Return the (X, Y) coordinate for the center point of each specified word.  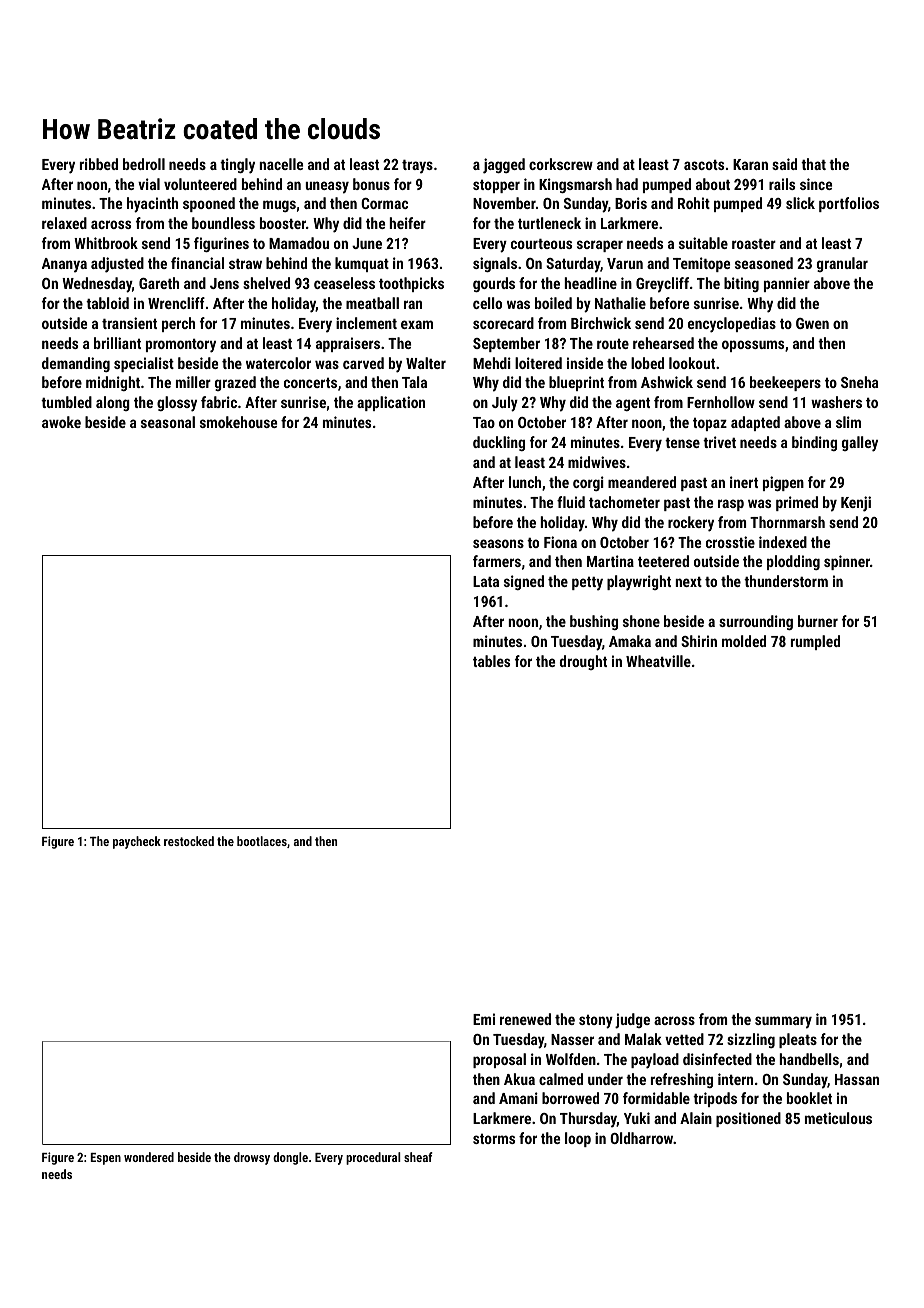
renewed (525, 1019)
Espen (105, 1159)
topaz (710, 424)
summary (783, 1022)
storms (494, 1139)
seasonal (168, 422)
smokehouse (238, 422)
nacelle (281, 164)
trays (417, 167)
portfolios (849, 204)
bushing (594, 622)
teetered (663, 561)
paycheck (137, 842)
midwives (597, 462)
